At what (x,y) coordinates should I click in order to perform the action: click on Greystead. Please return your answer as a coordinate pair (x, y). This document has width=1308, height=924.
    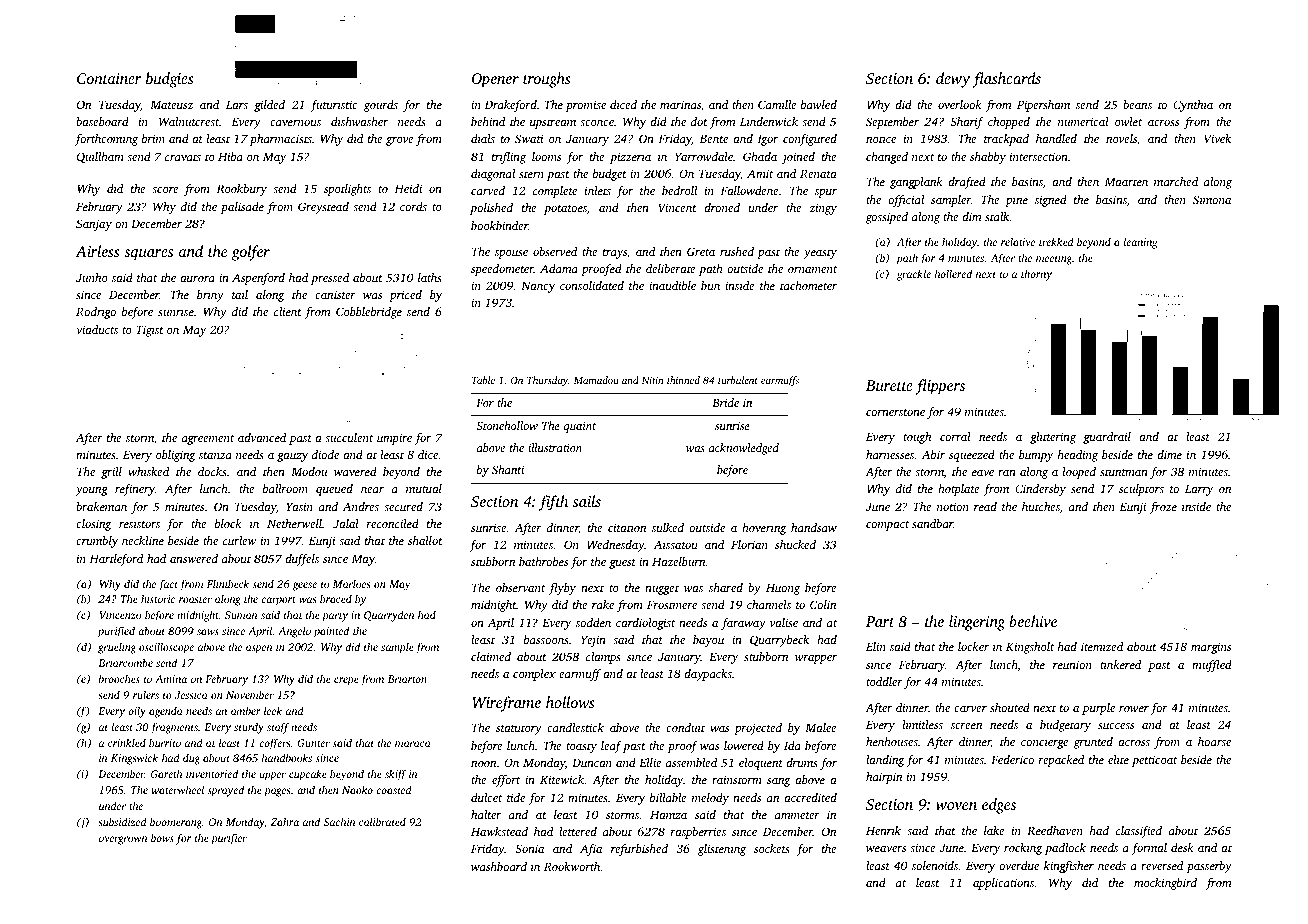
    Looking at the image, I should click on (323, 208).
